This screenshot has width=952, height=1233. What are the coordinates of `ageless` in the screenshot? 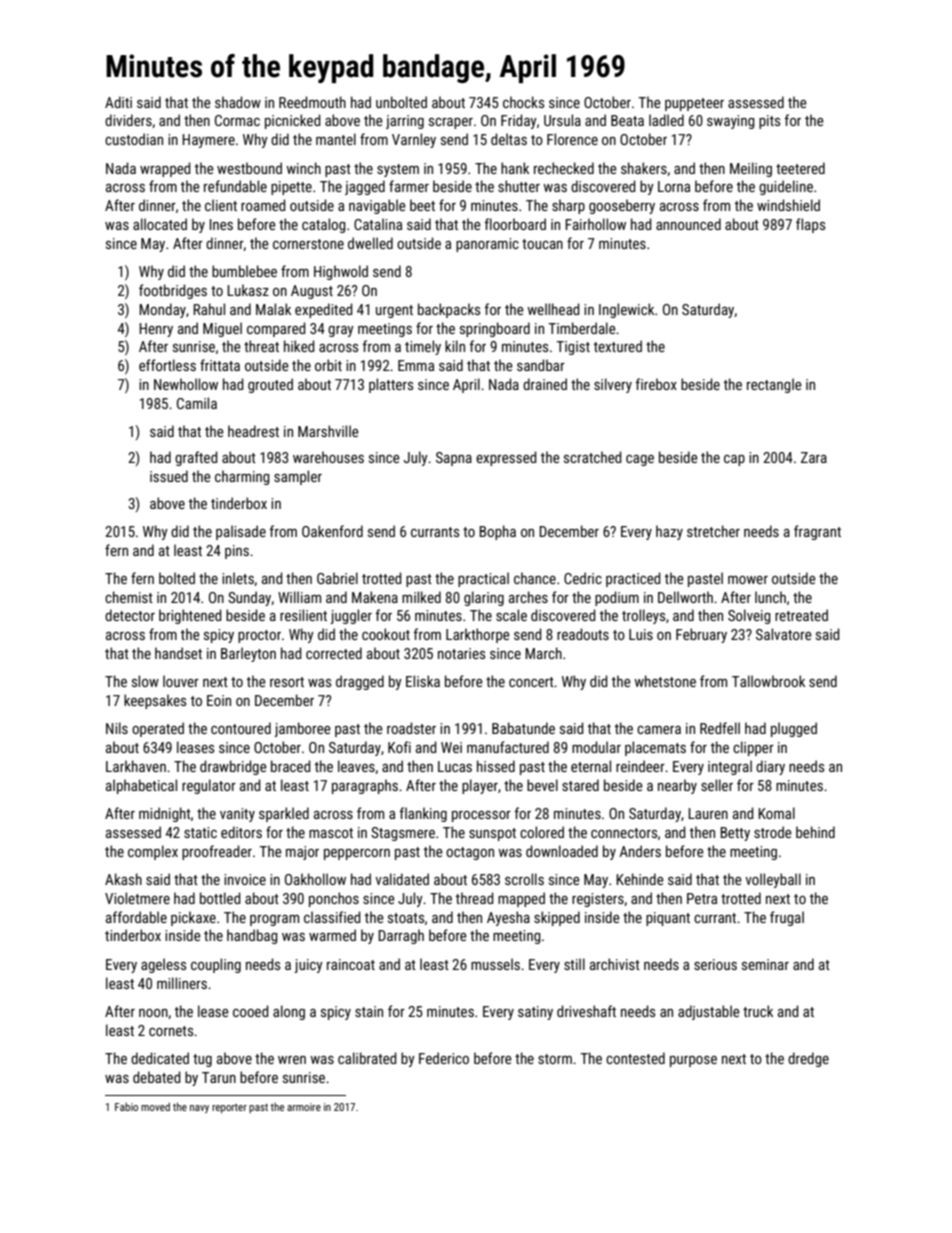 It's located at (163, 965).
